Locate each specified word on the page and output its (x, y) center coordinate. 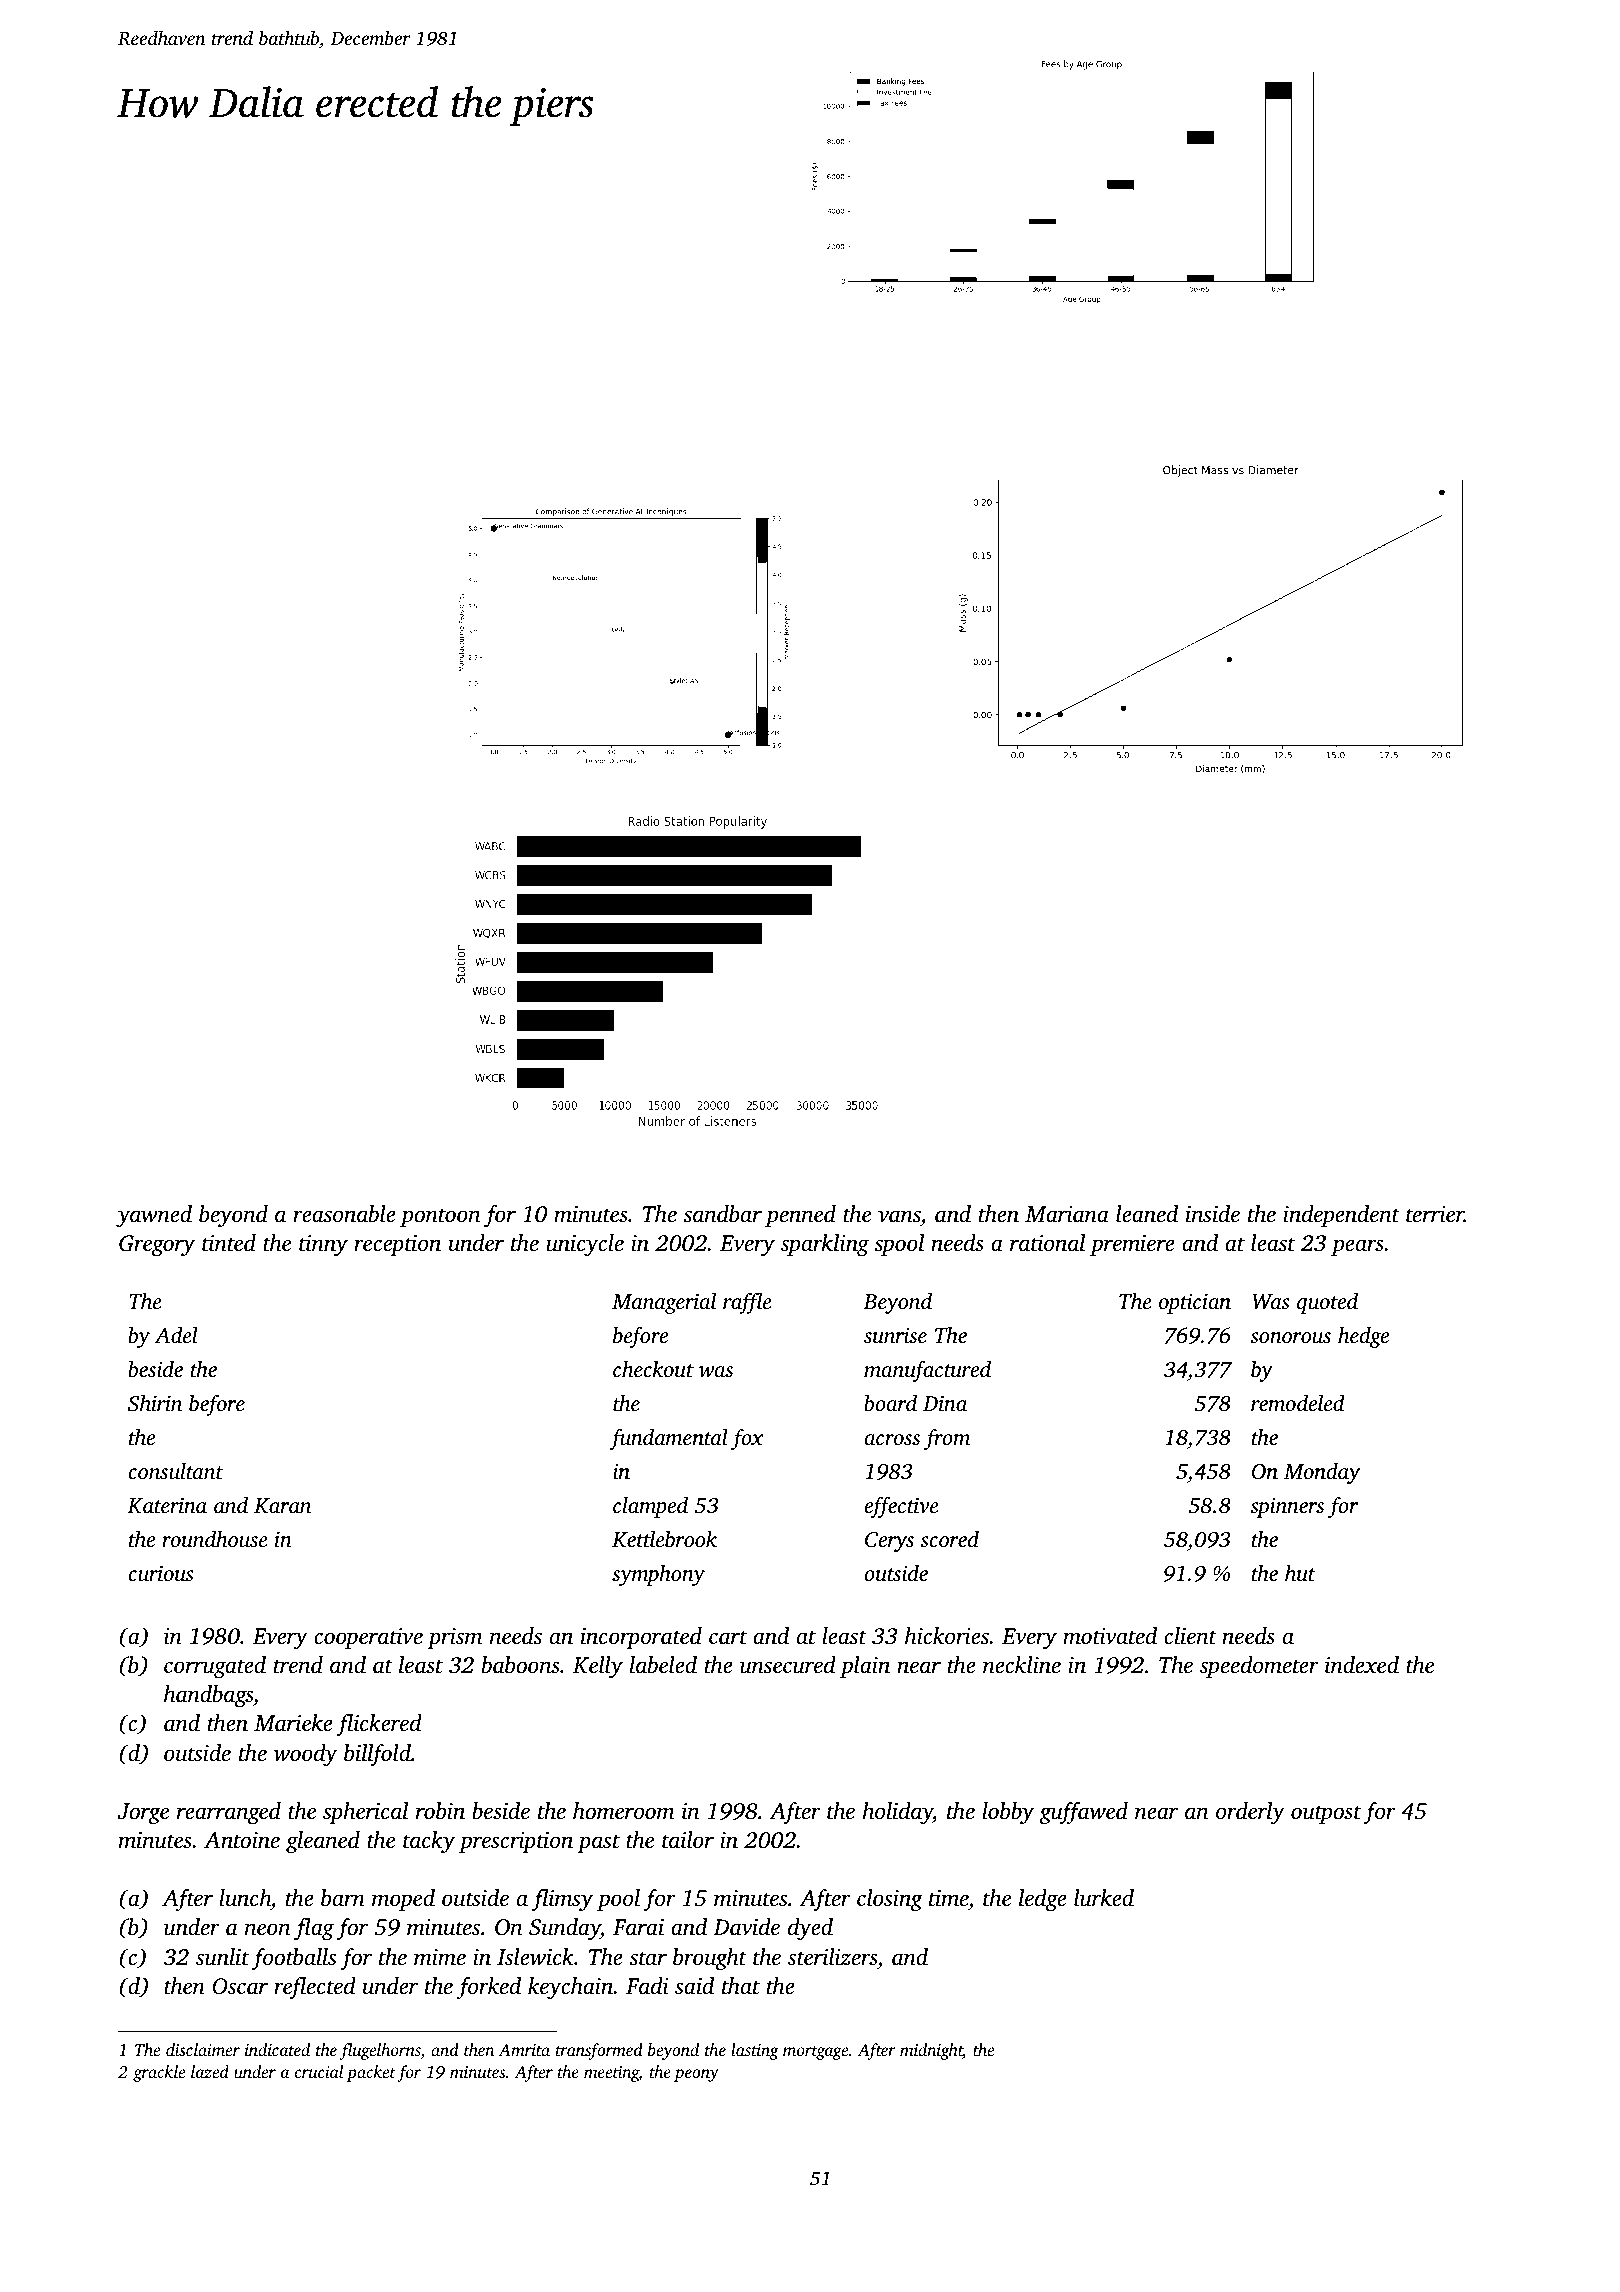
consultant (175, 1471)
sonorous (1290, 1337)
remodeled (1298, 1403)
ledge (1043, 1900)
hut (1300, 1573)
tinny (323, 1245)
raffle (747, 1303)
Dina (945, 1403)
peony (696, 2075)
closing (890, 1900)
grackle (159, 2073)
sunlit (222, 1957)
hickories (947, 1636)
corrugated (215, 1667)
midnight (931, 2051)
